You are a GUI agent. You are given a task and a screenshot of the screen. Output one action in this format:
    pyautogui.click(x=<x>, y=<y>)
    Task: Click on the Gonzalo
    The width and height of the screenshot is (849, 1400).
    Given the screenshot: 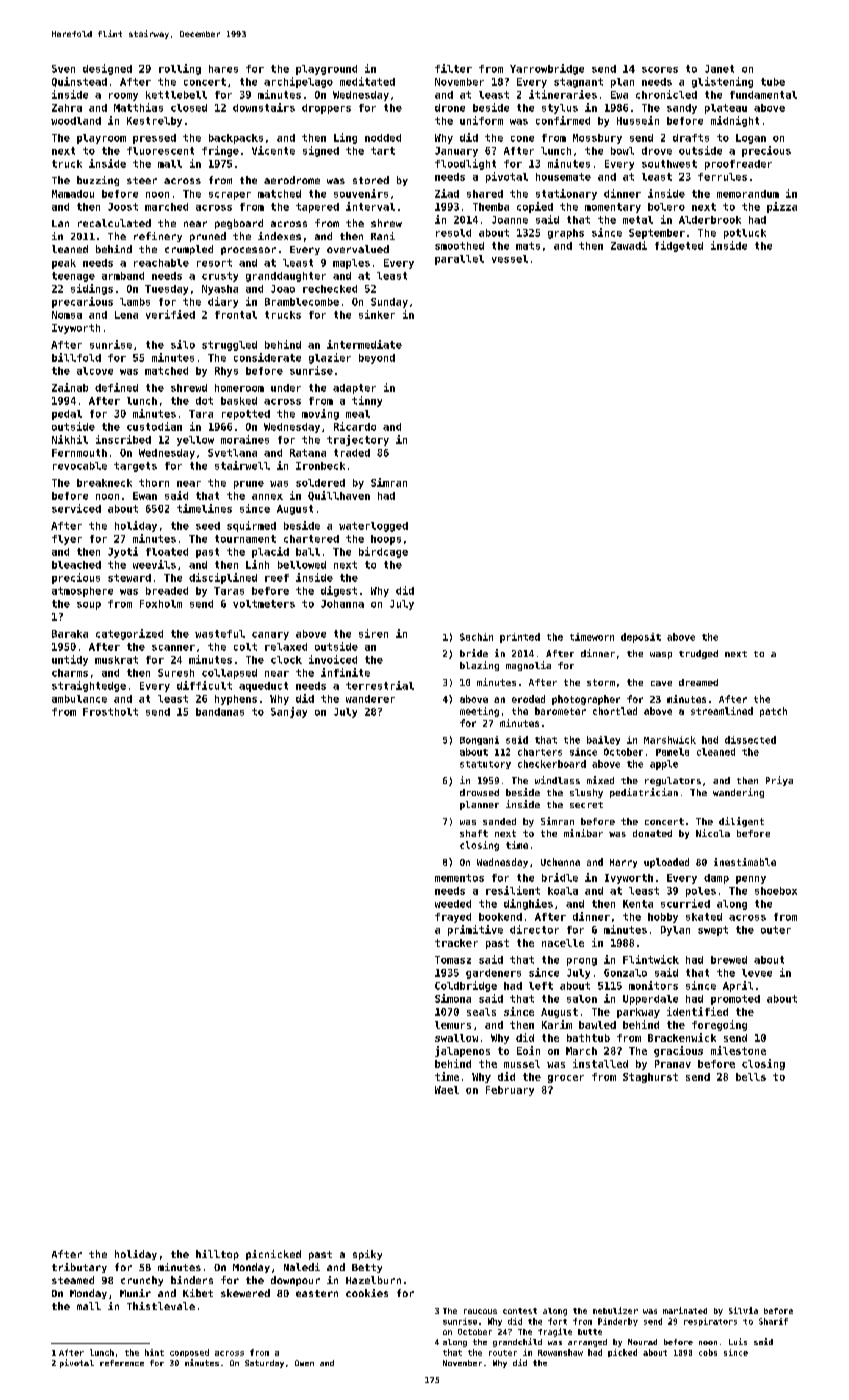 What is the action you would take?
    pyautogui.click(x=625, y=973)
